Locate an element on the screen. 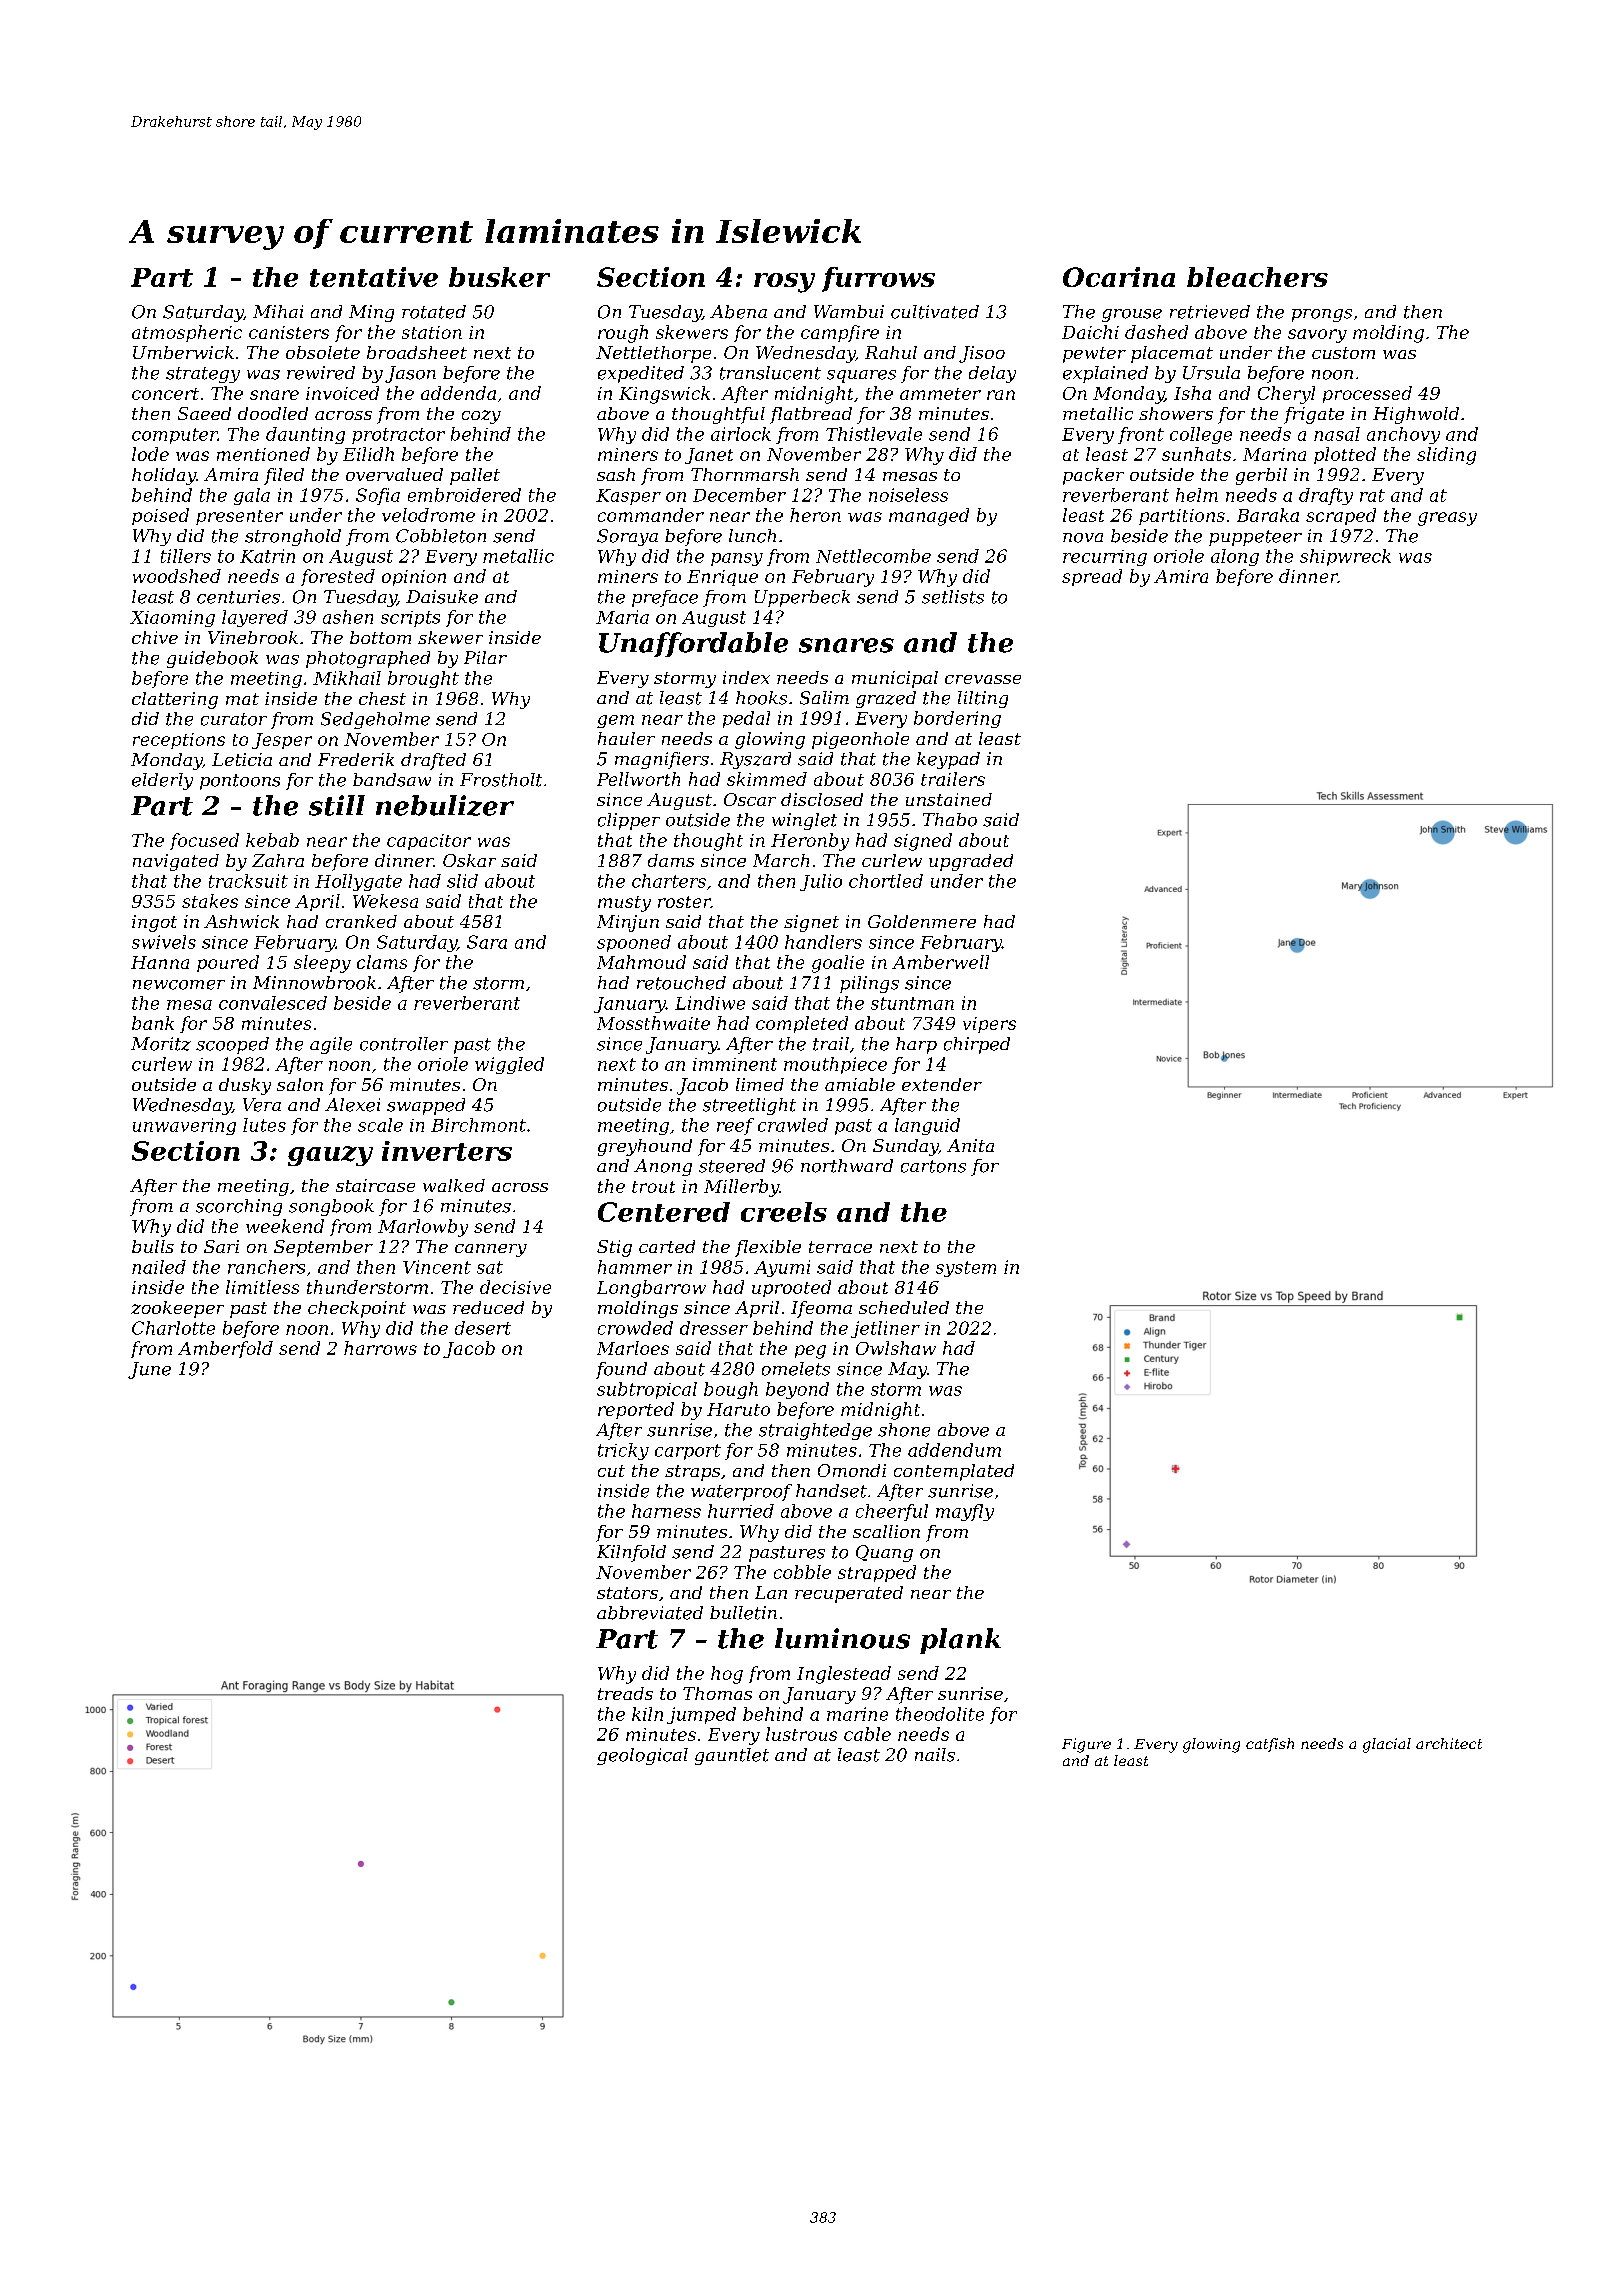 The width and height of the screenshot is (1620, 2292). Charlotte is located at coordinates (173, 1328).
